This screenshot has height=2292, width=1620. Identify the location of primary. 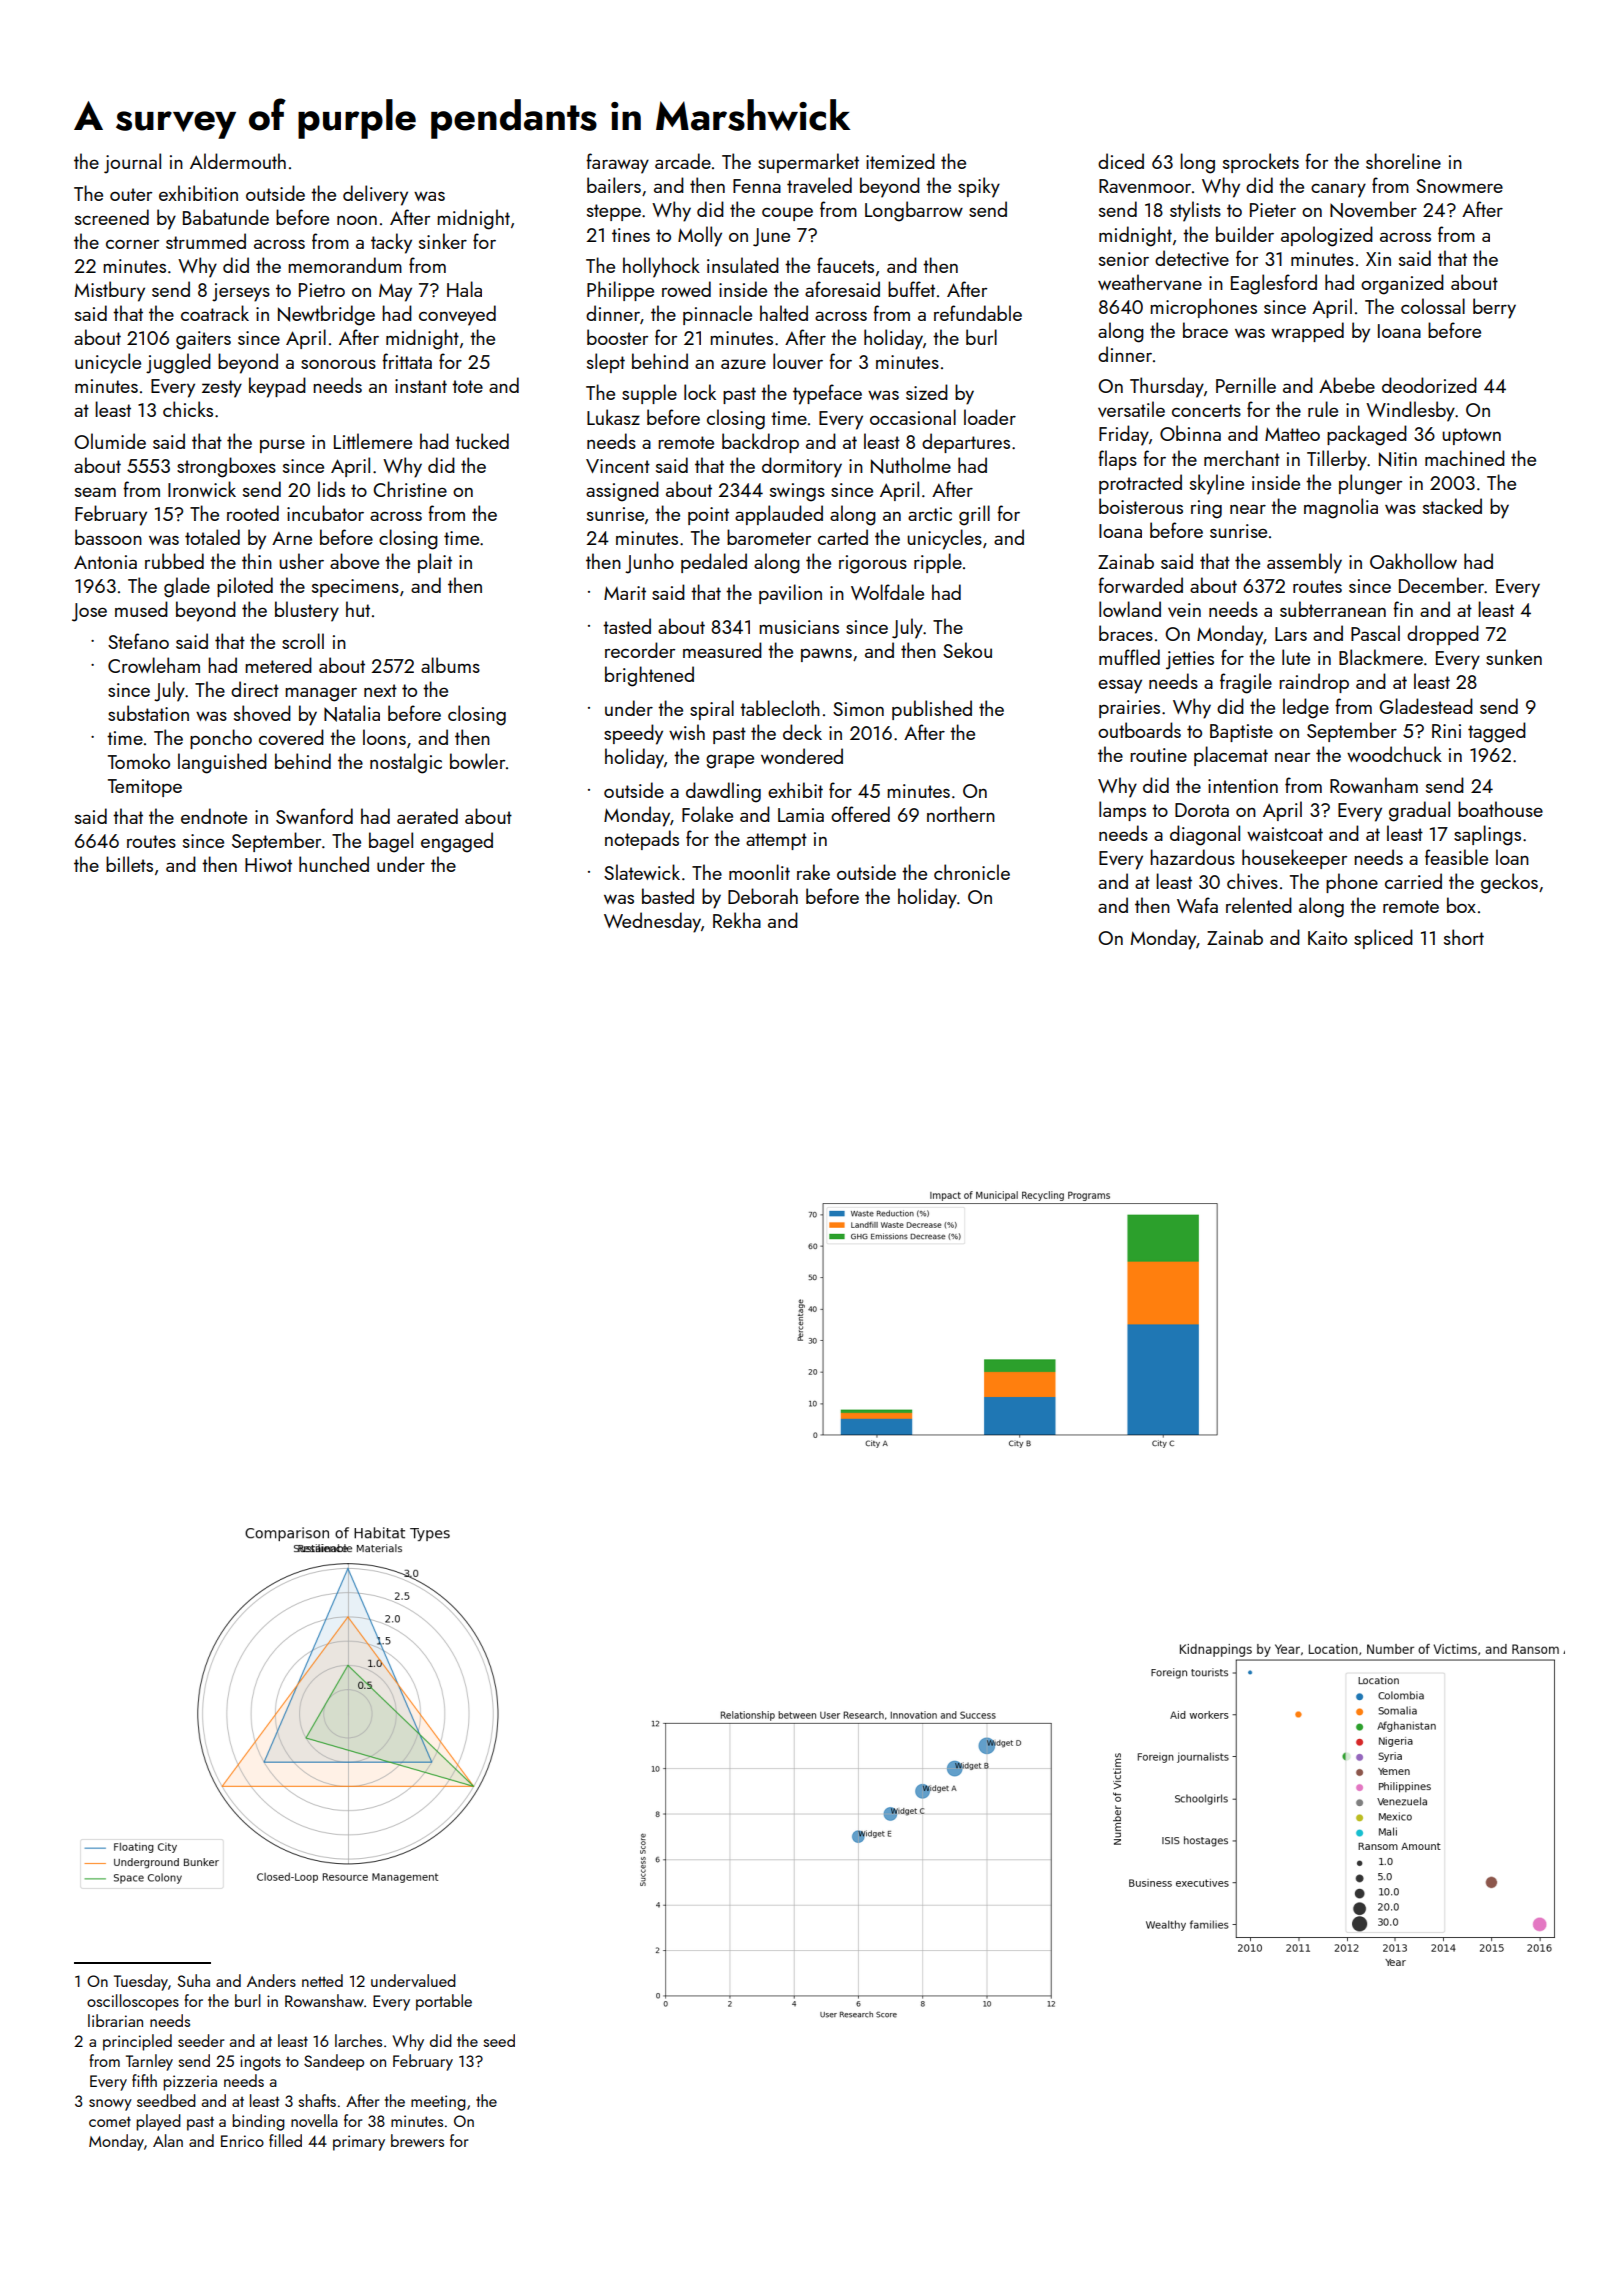
(359, 2143).
